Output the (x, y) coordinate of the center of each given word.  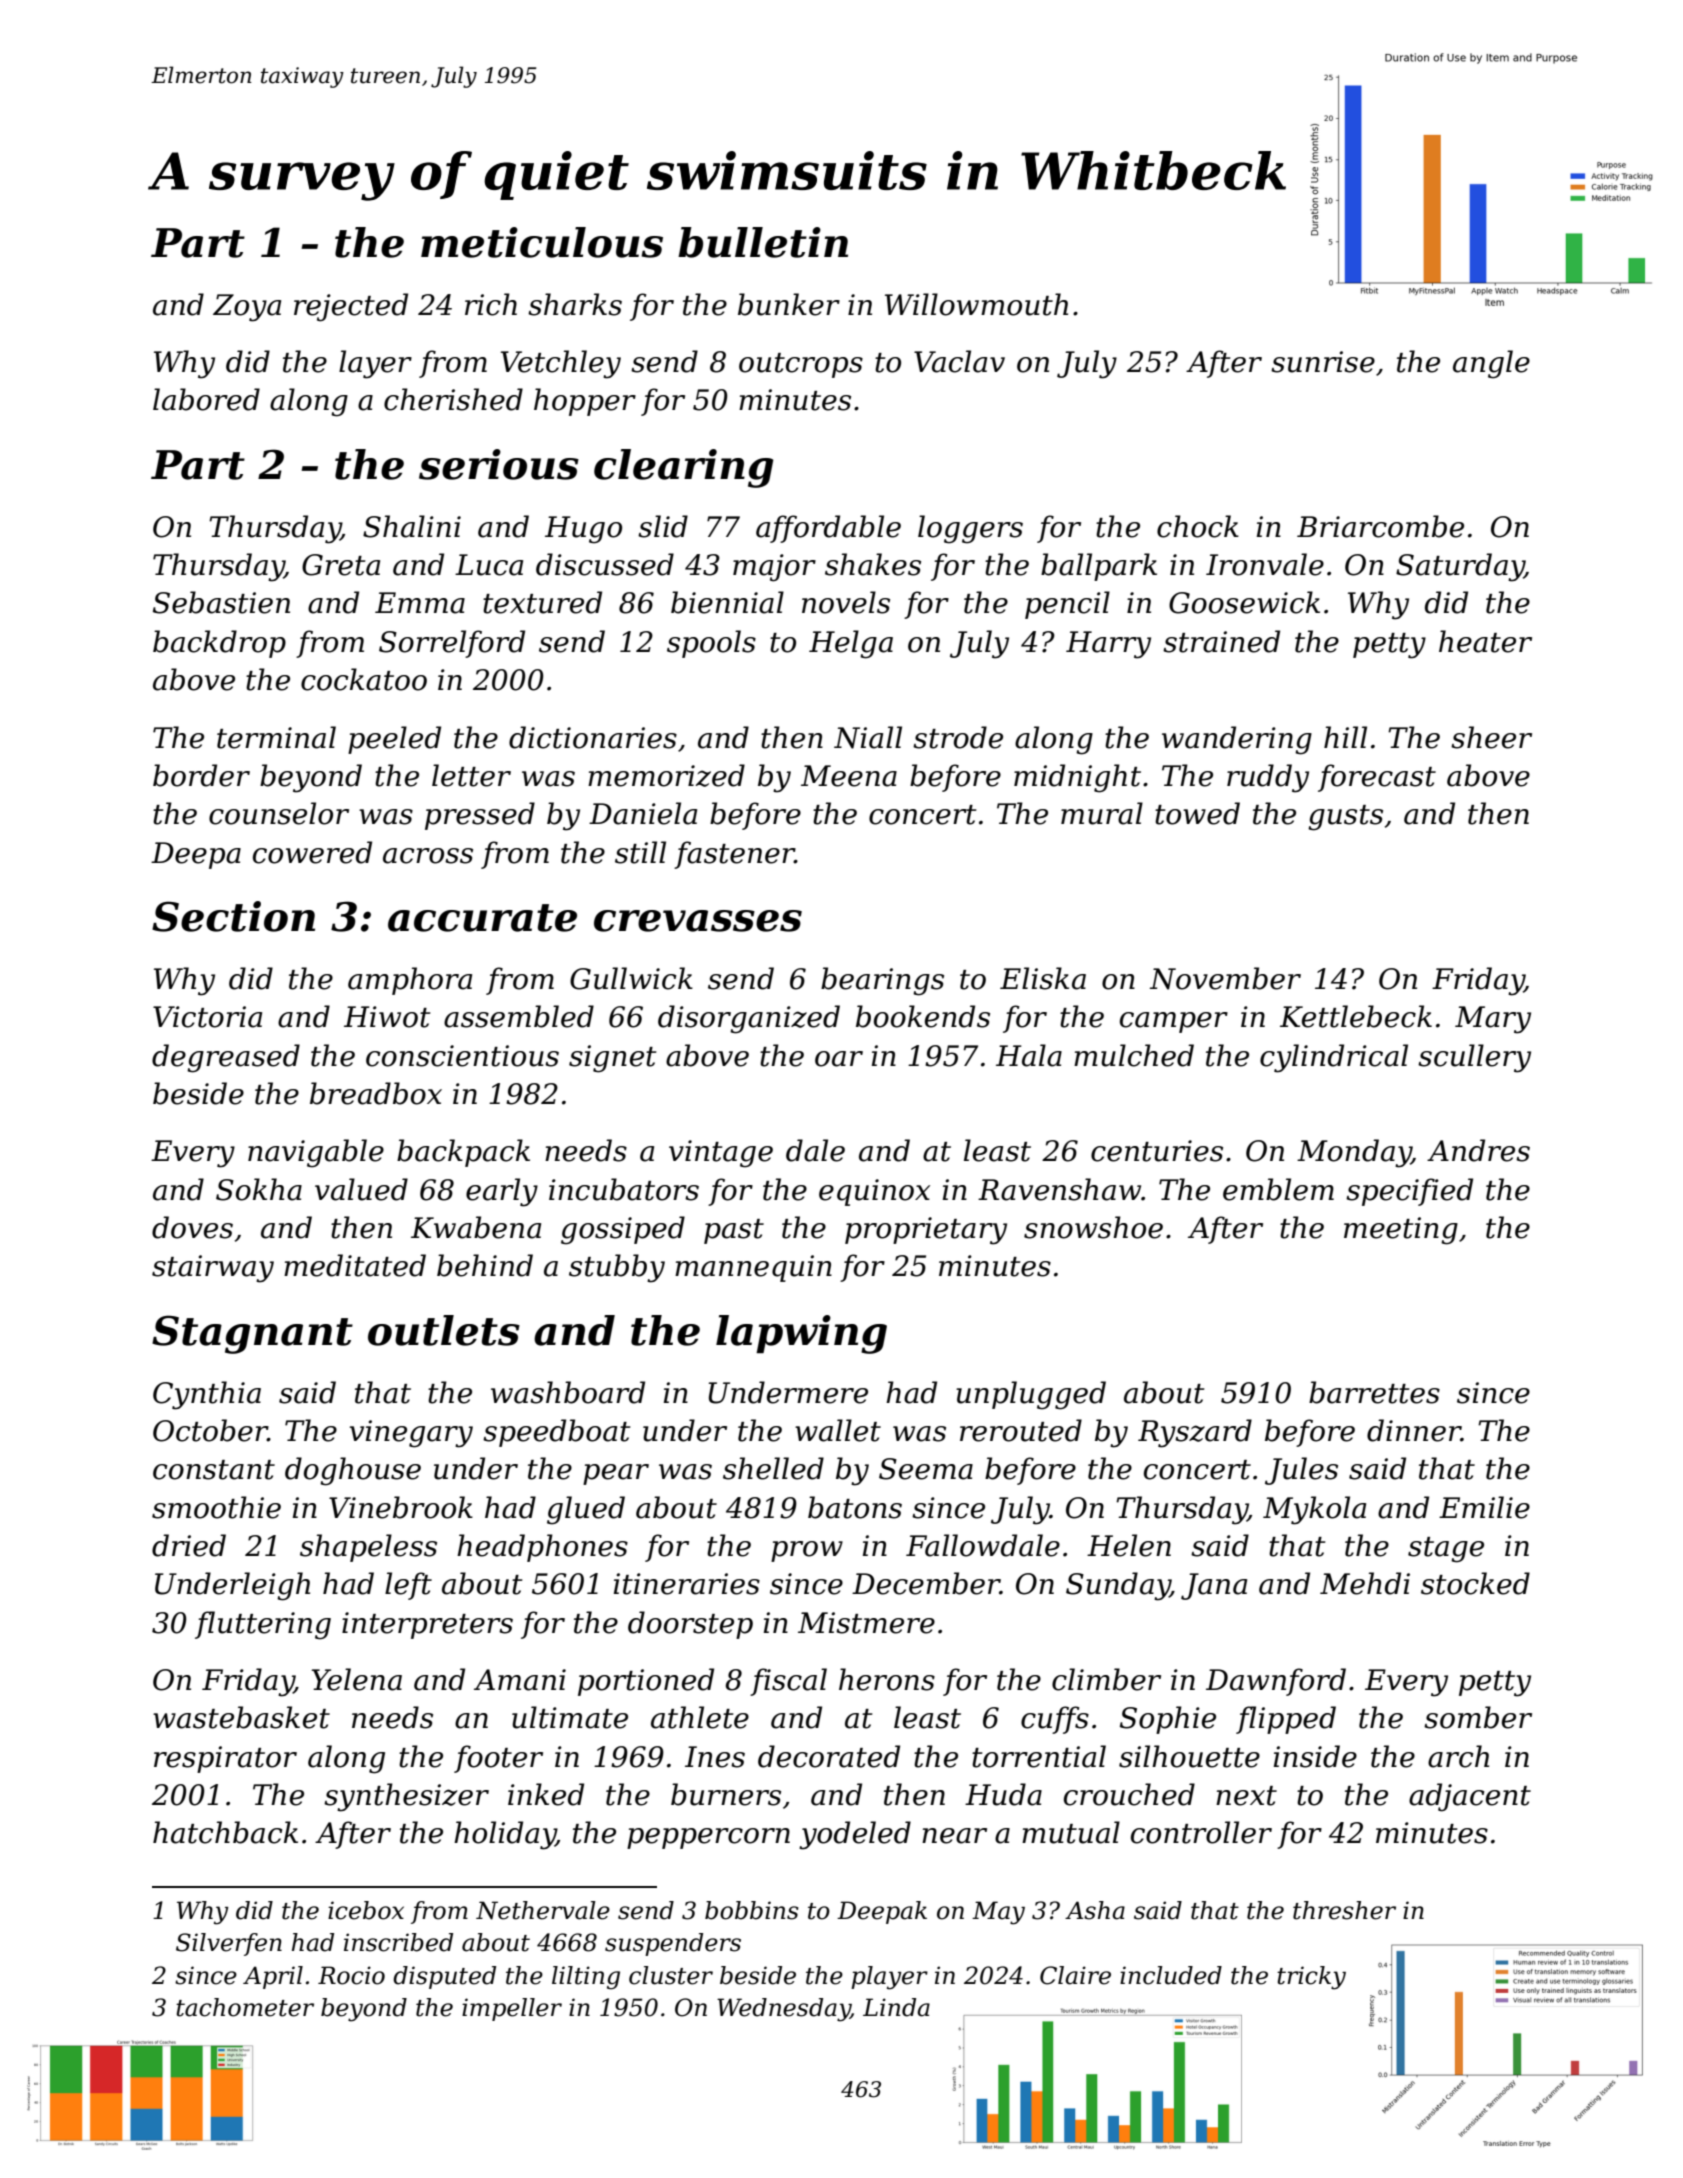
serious (499, 464)
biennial (727, 602)
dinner (1414, 1430)
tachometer (245, 2007)
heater (1485, 641)
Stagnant (252, 1334)
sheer (1491, 737)
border (201, 775)
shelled (773, 1468)
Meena (849, 776)
